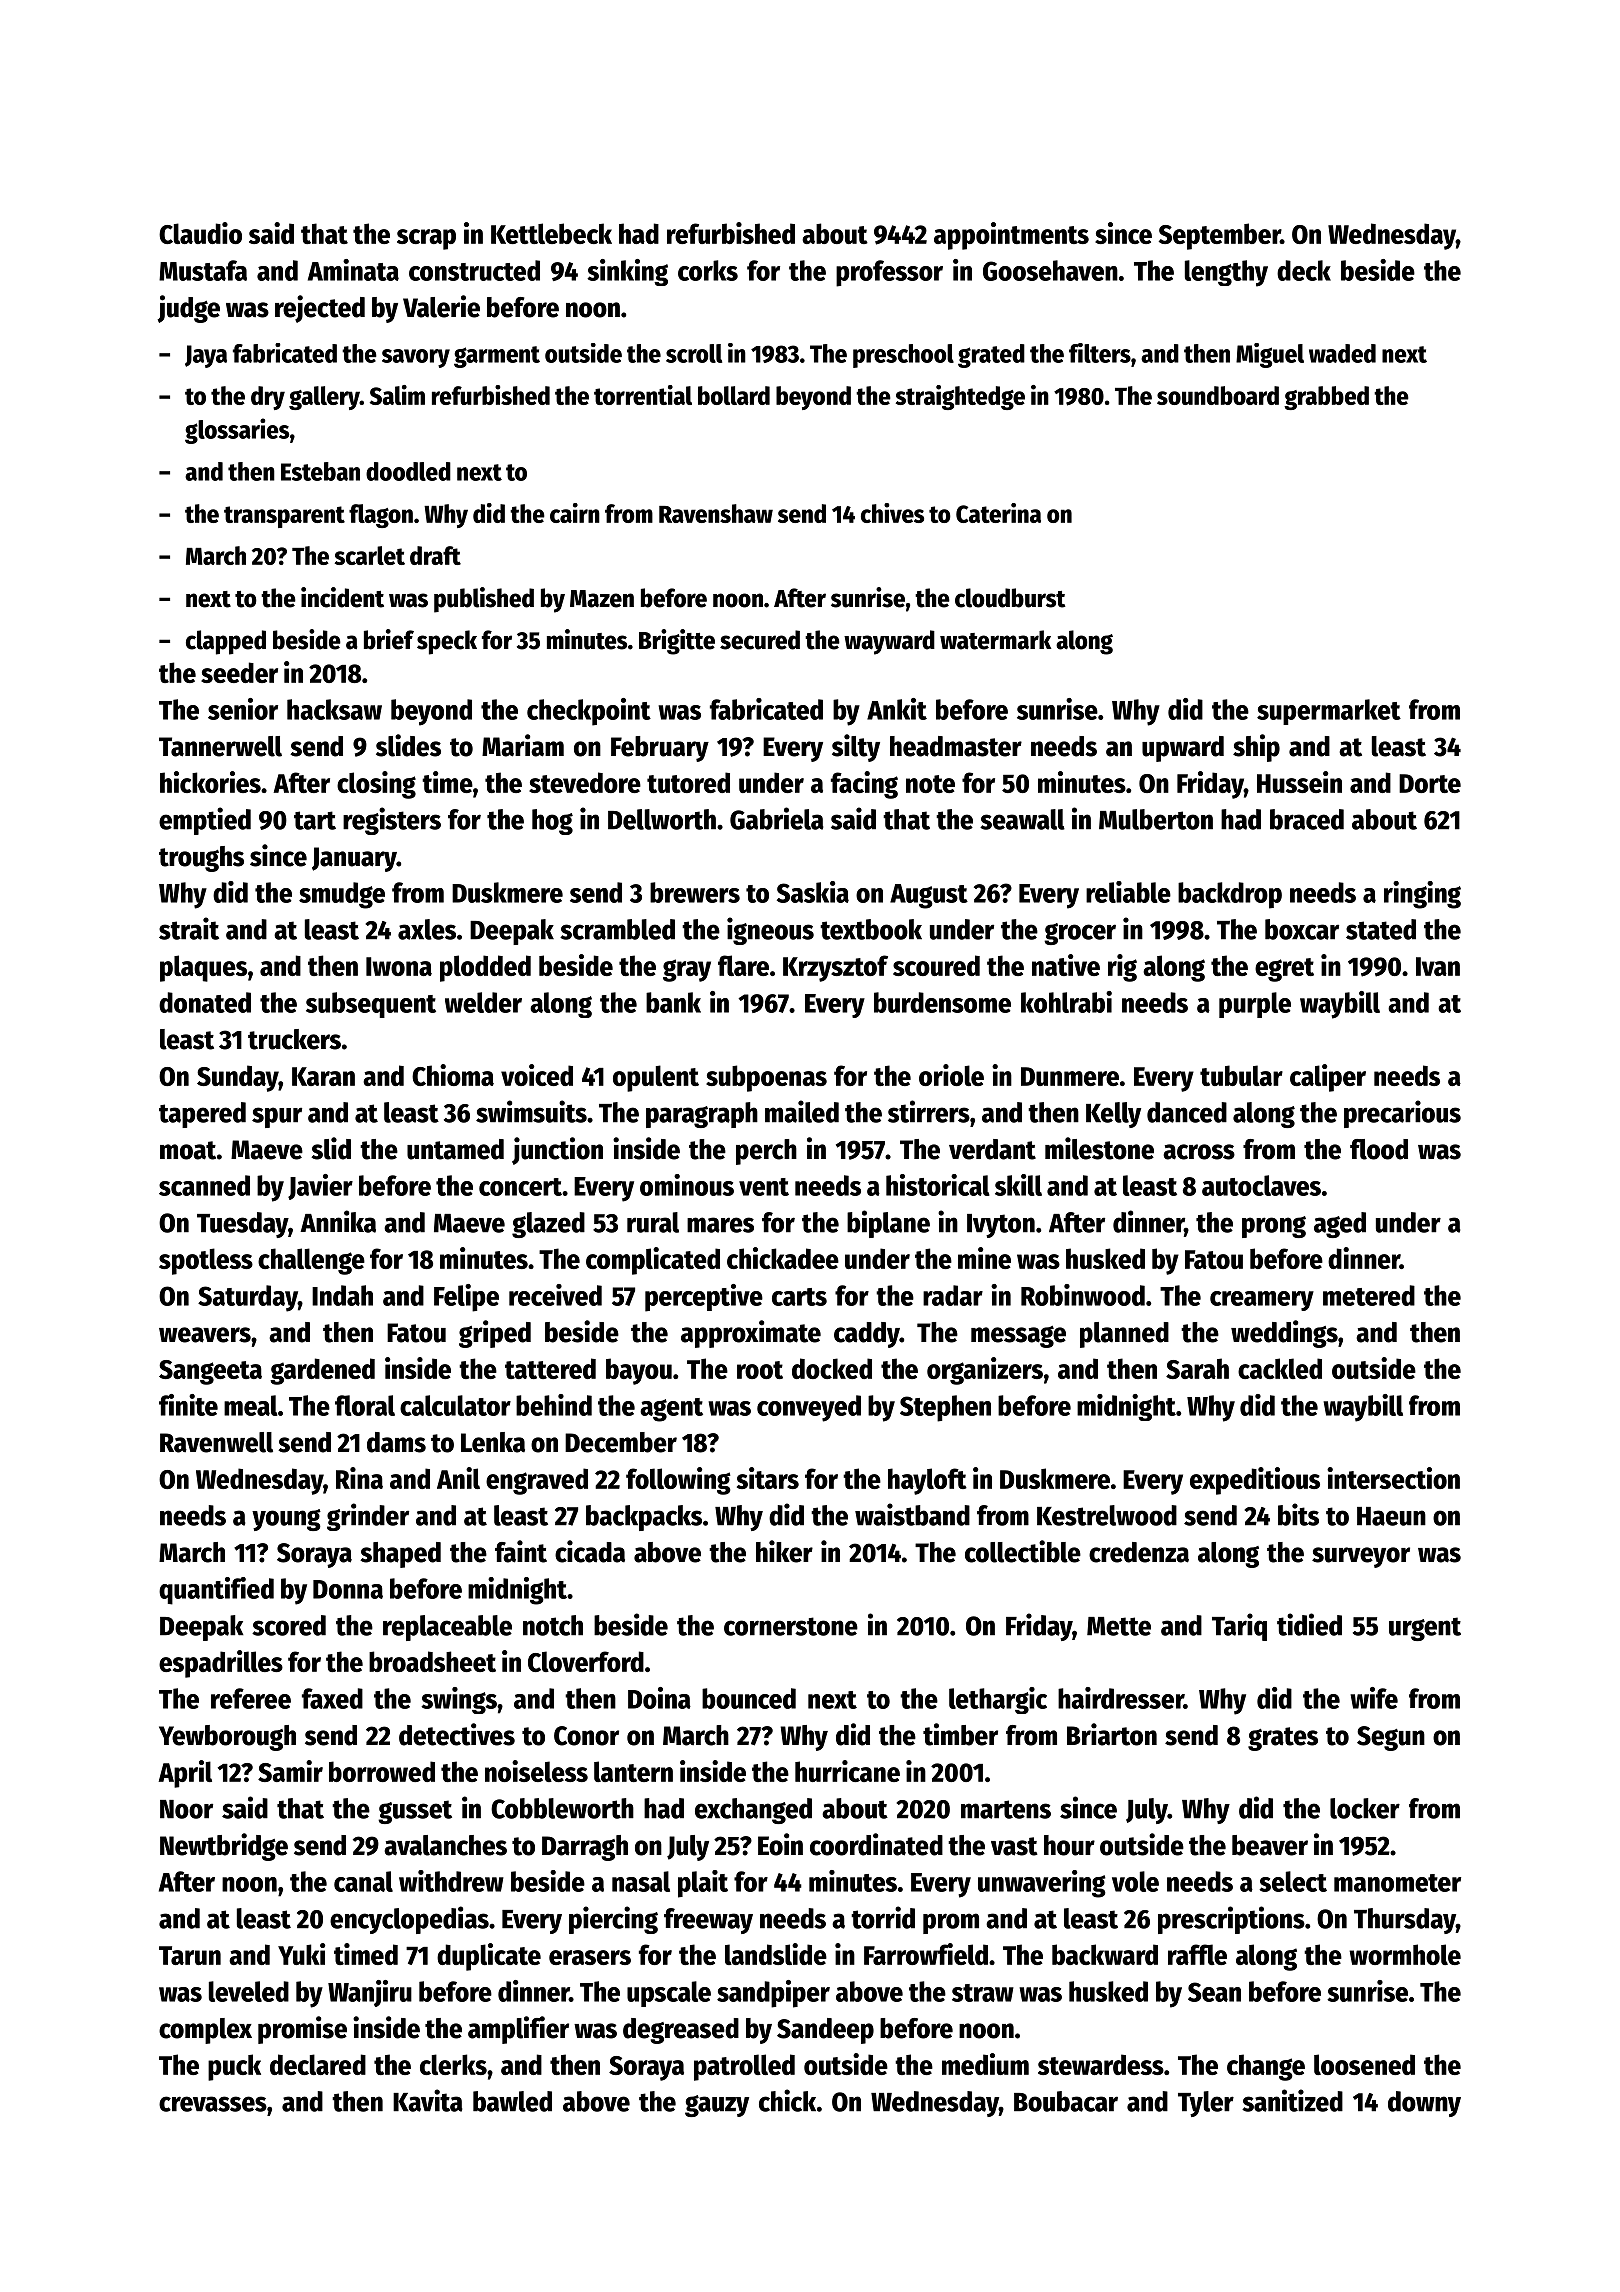  Describe the element at coordinates (575, 513) in the screenshot. I see `cairn` at that location.
